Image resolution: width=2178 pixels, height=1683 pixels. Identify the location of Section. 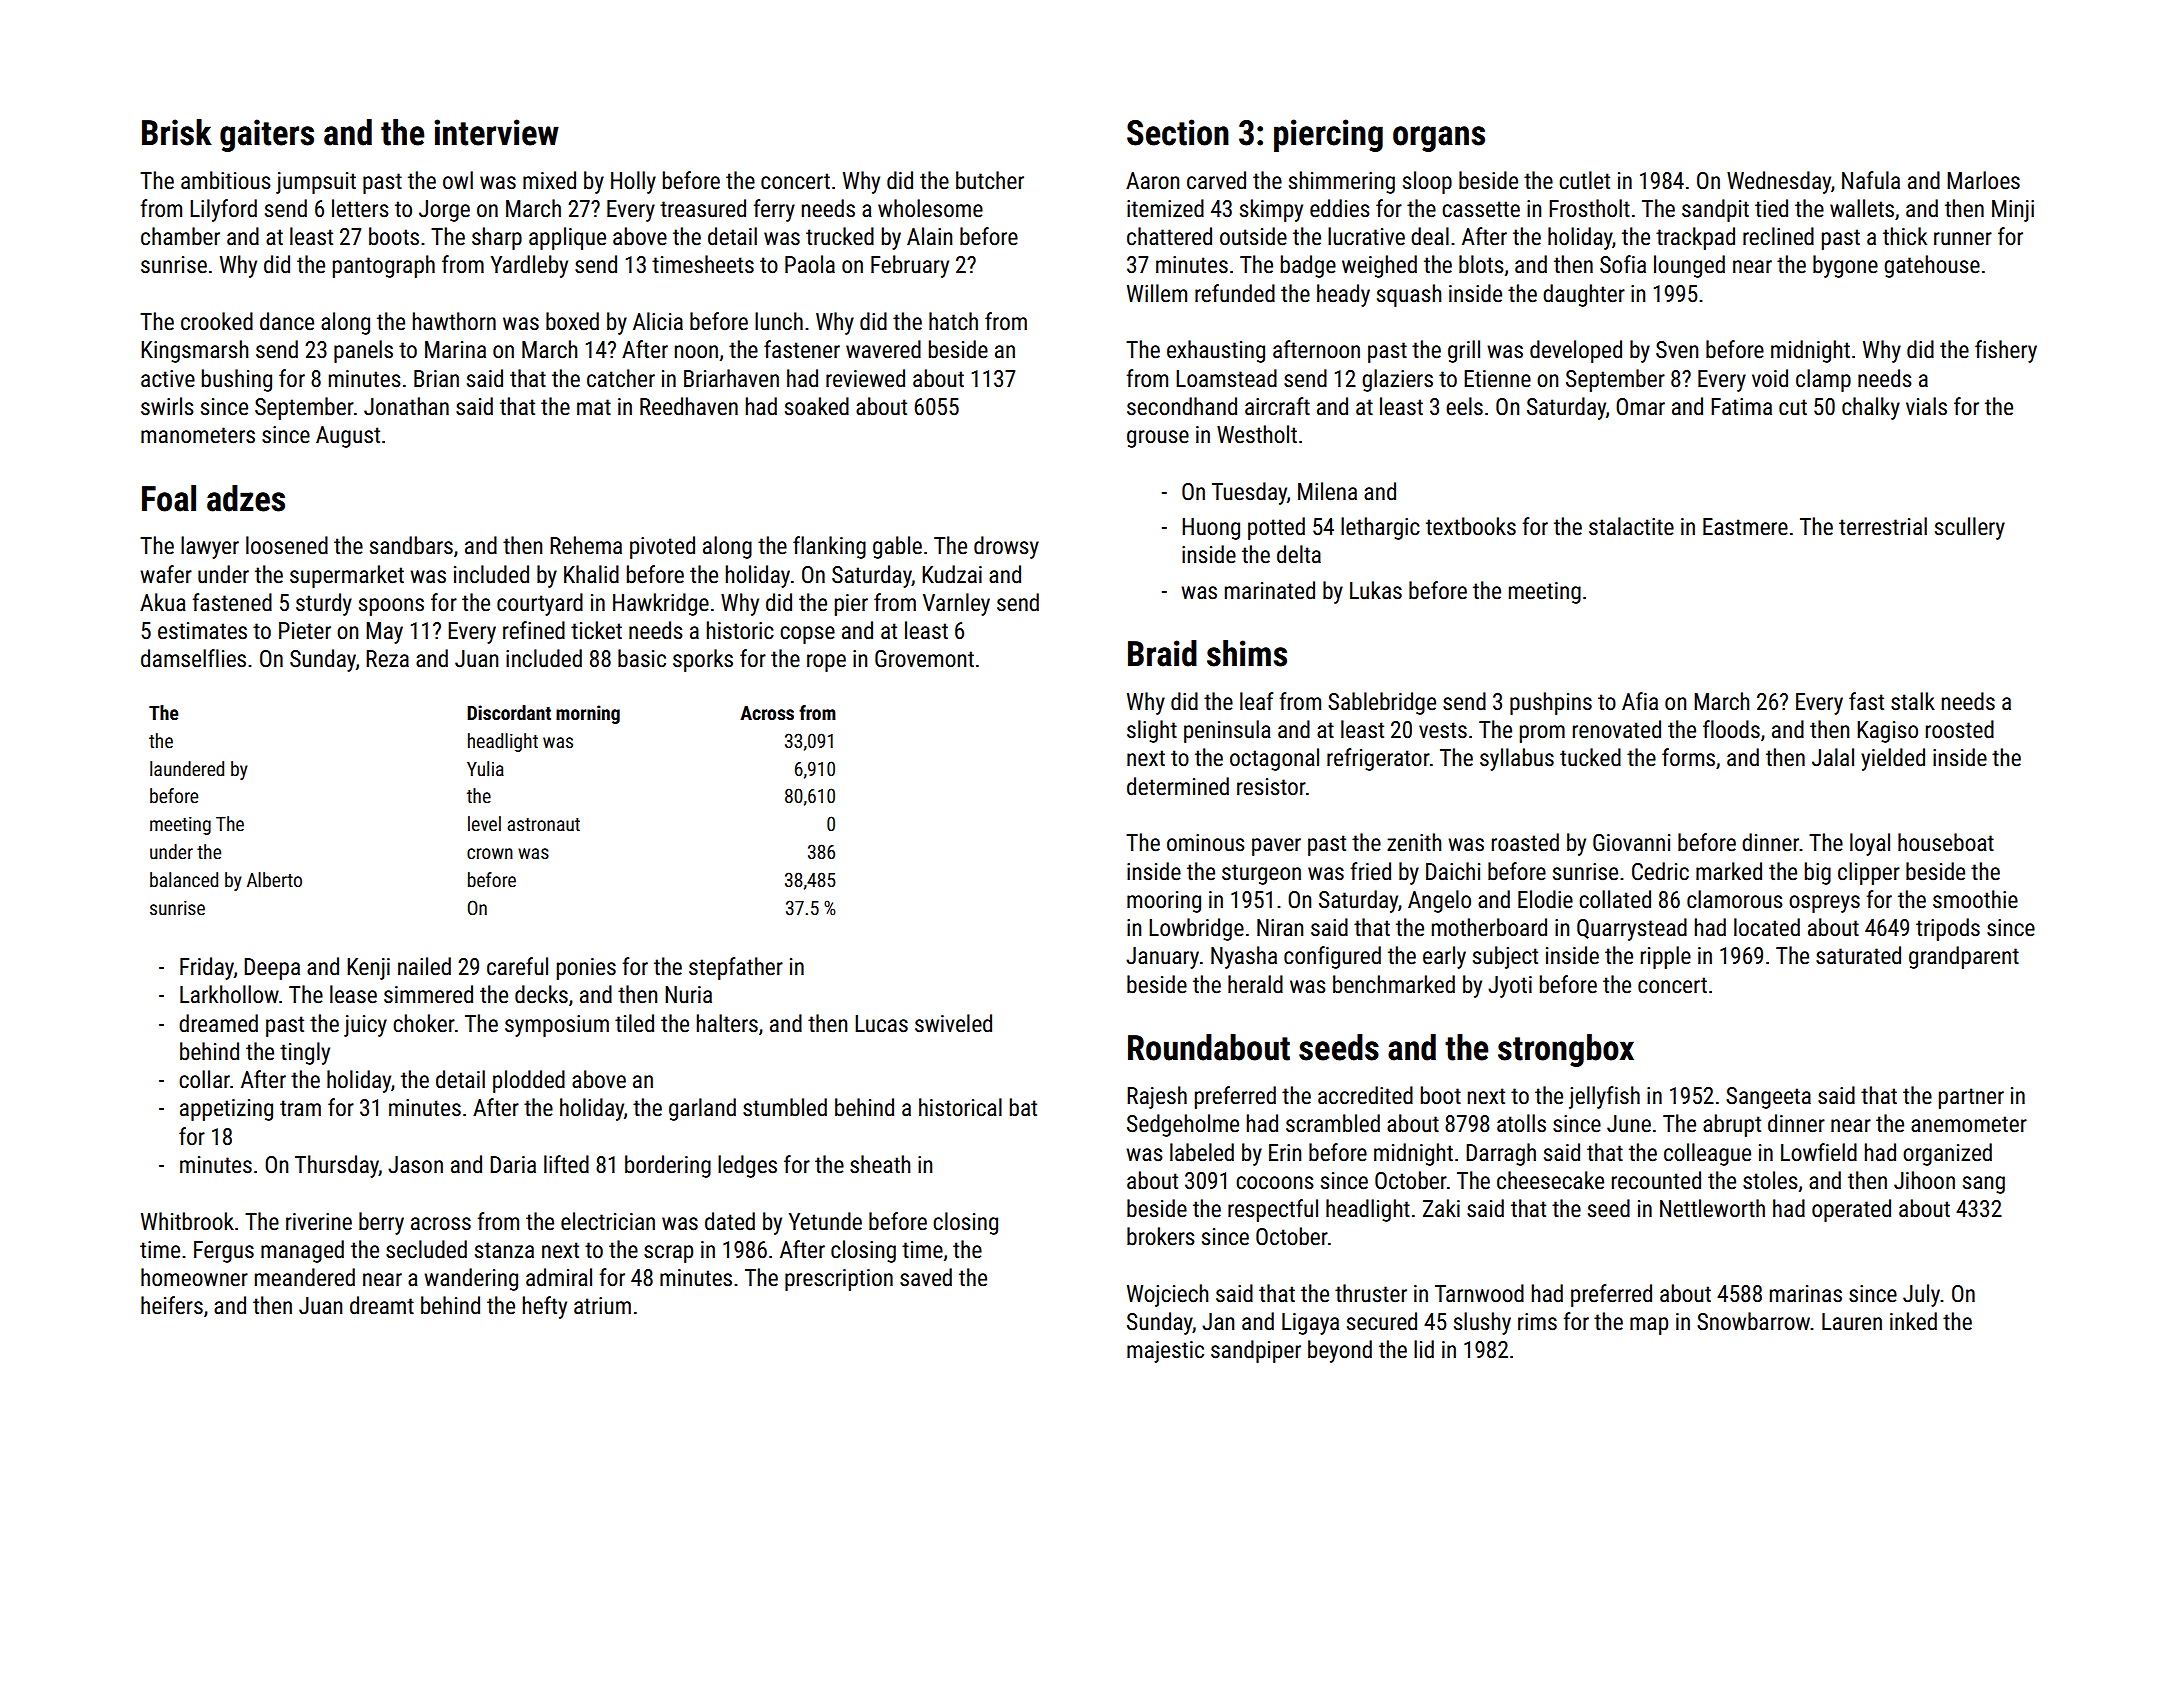
(1178, 132).
